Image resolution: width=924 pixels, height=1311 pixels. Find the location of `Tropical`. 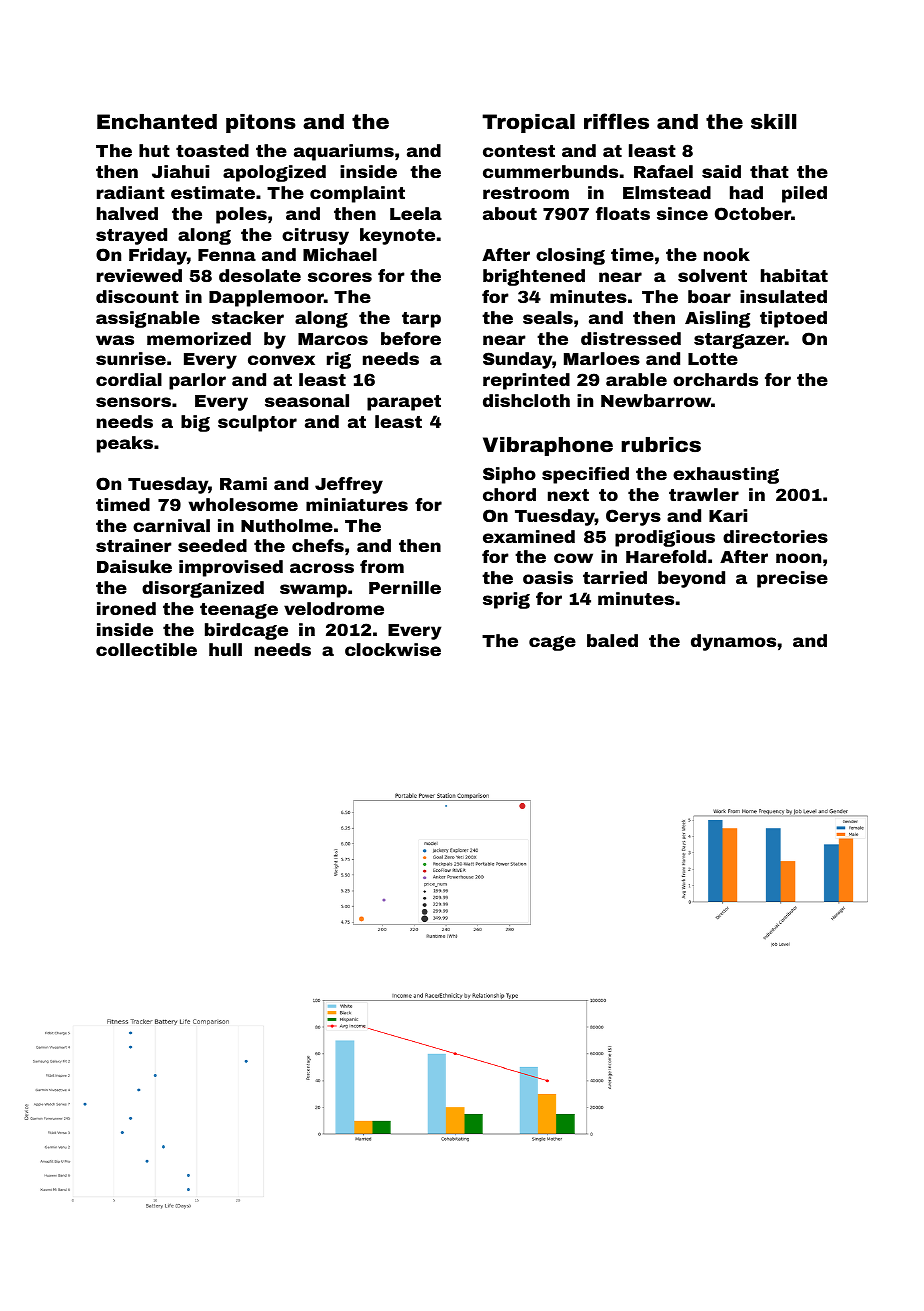

Tropical is located at coordinates (528, 123).
